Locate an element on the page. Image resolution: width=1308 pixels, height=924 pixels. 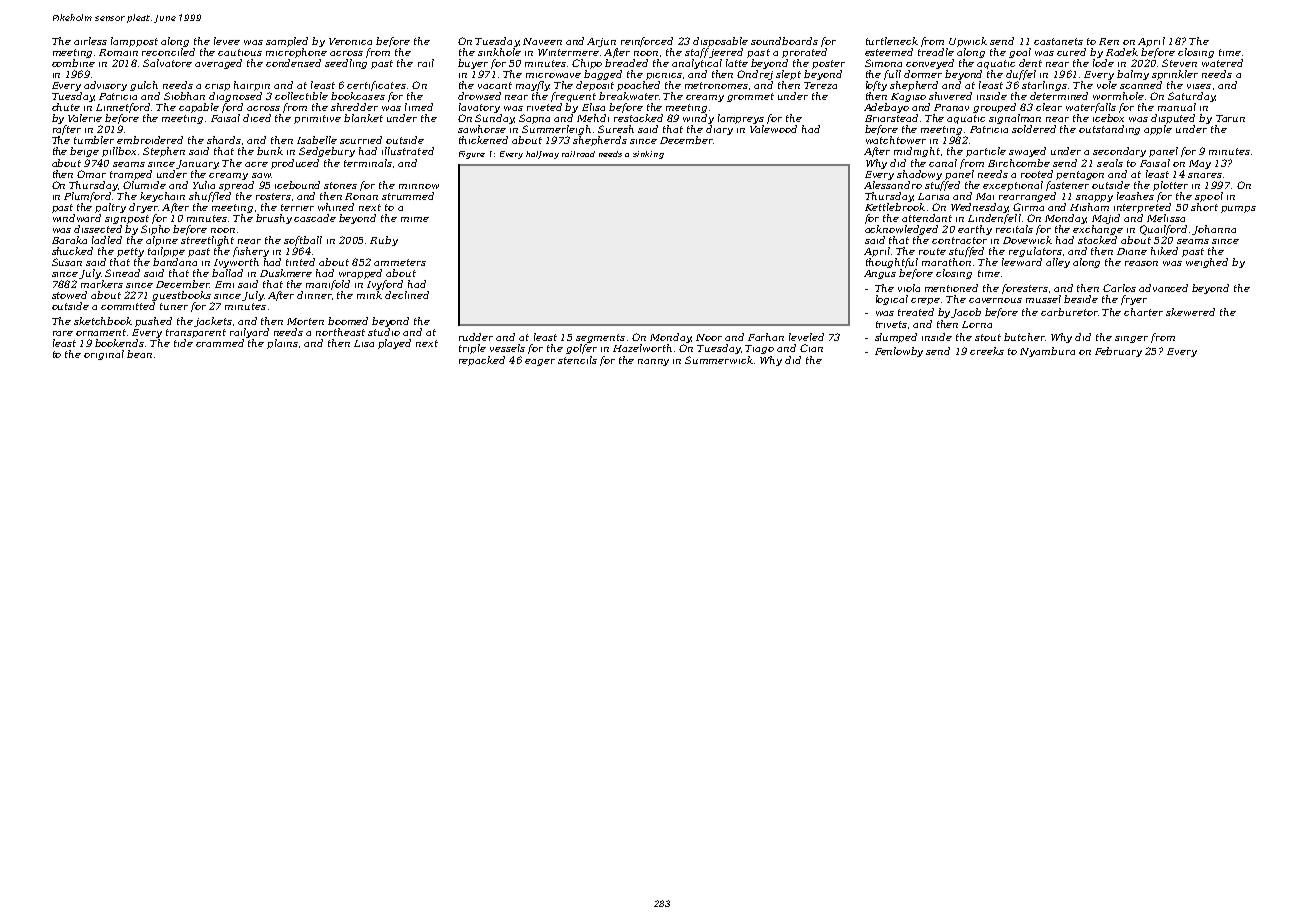
airless is located at coordinates (90, 41).
